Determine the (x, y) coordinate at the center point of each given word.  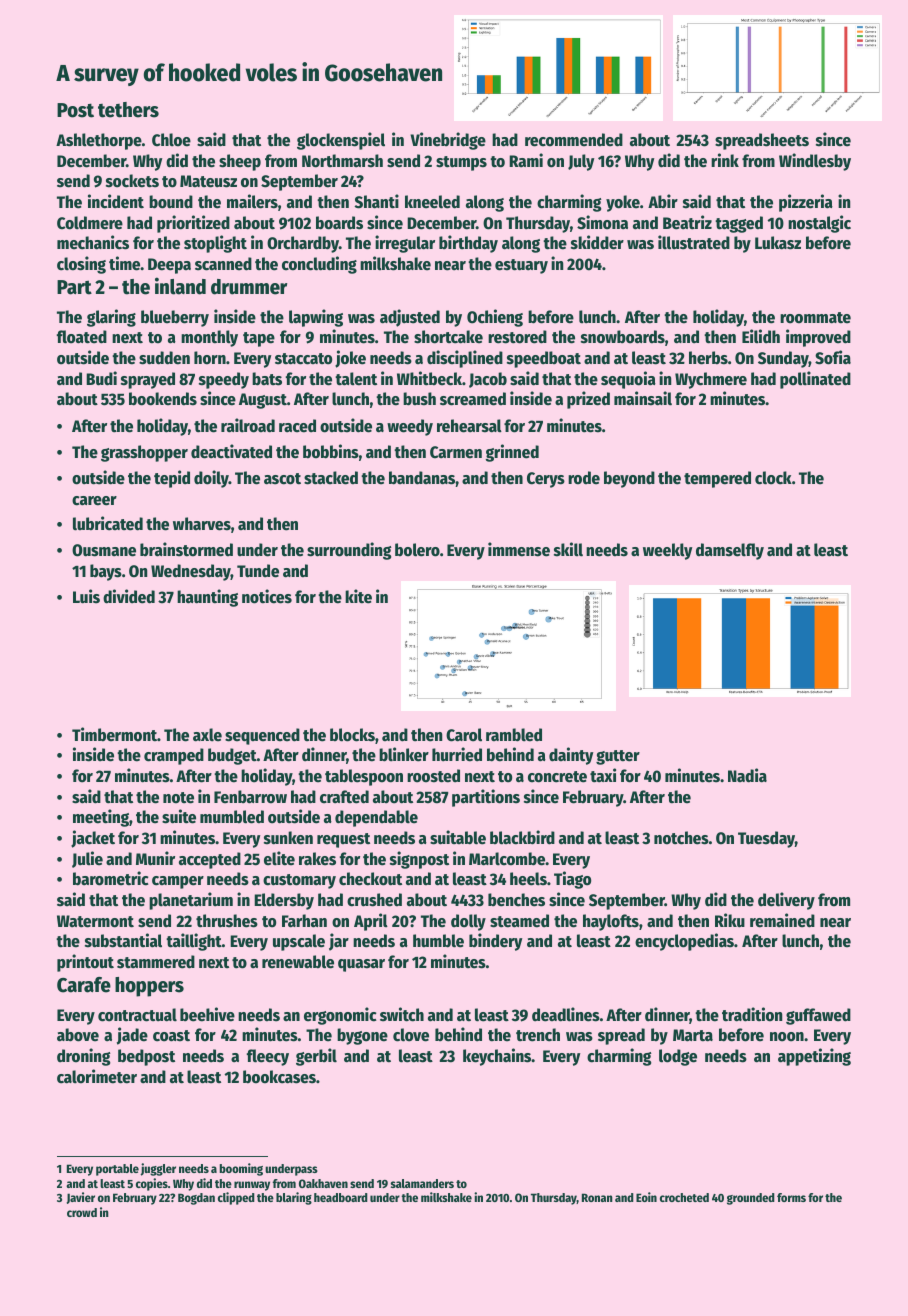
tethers (128, 110)
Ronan (597, 1197)
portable (117, 1170)
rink (725, 160)
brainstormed (186, 549)
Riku (730, 920)
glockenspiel (341, 141)
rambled (514, 735)
